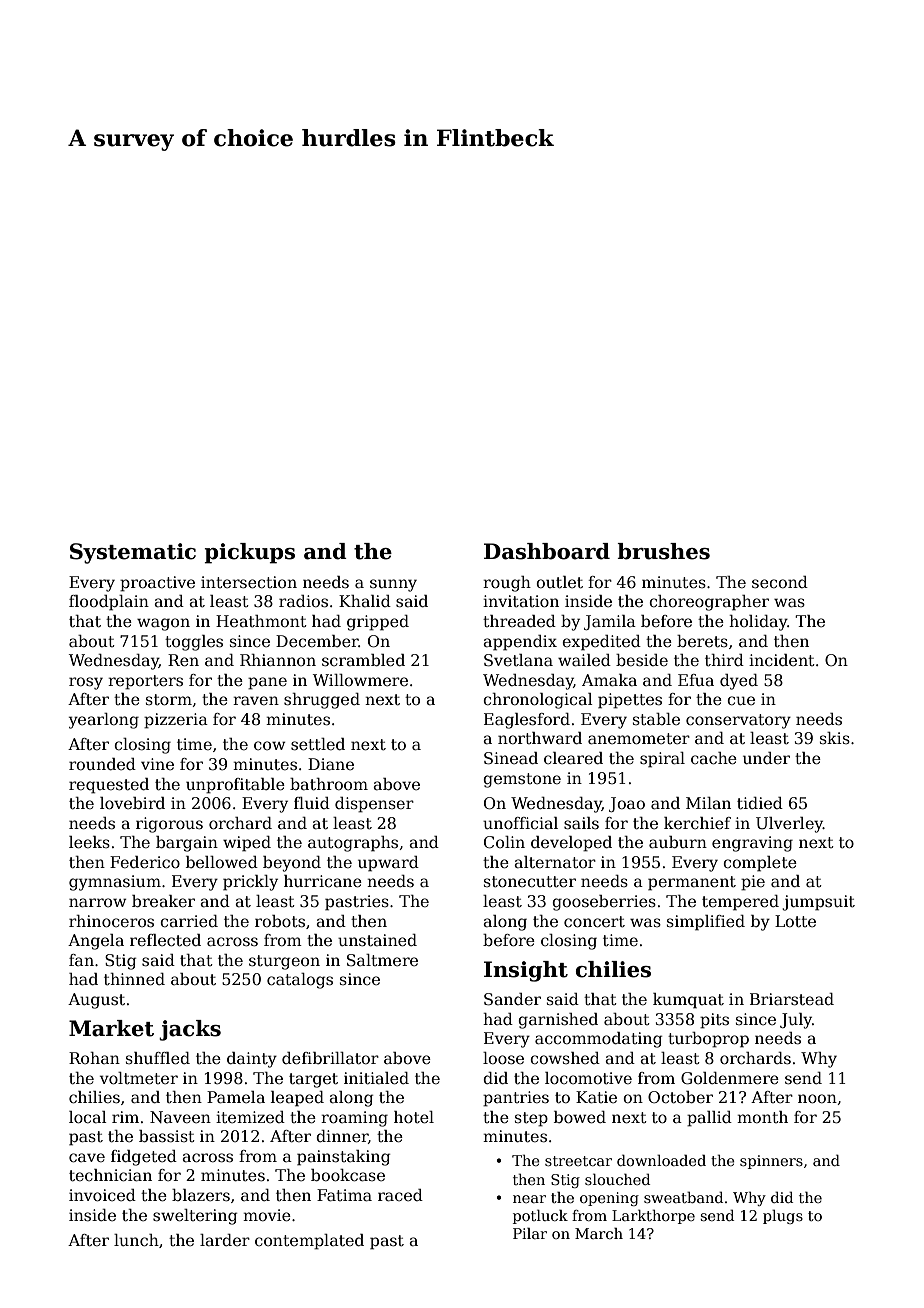 The image size is (924, 1308). What do you see at coordinates (225, 1240) in the document?
I see `larder` at bounding box center [225, 1240].
